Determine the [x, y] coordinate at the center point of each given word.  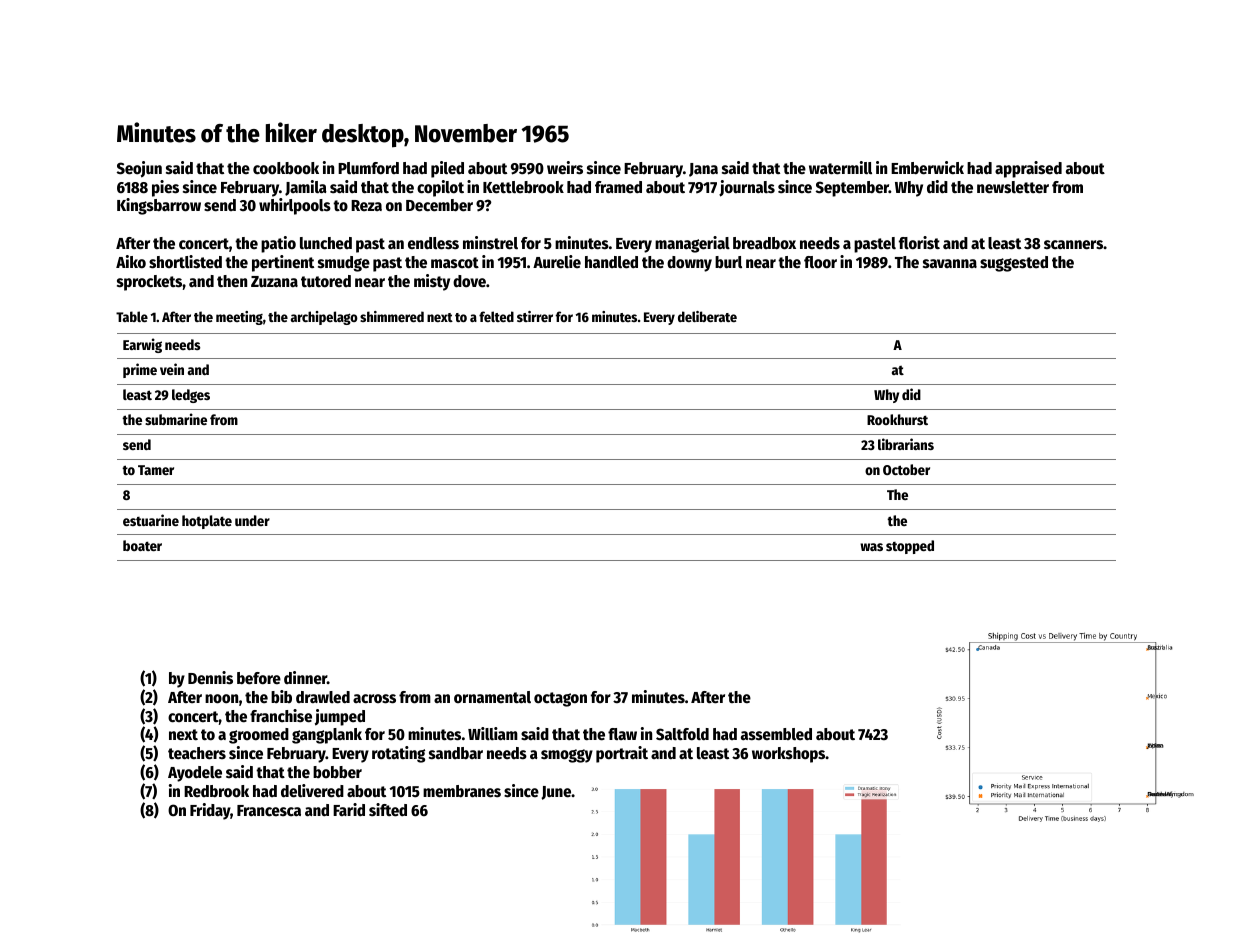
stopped [910, 547]
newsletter [1013, 187]
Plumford [368, 168]
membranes [462, 791]
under [252, 520]
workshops [788, 755]
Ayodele [195, 774]
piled [447, 169]
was [871, 547]
